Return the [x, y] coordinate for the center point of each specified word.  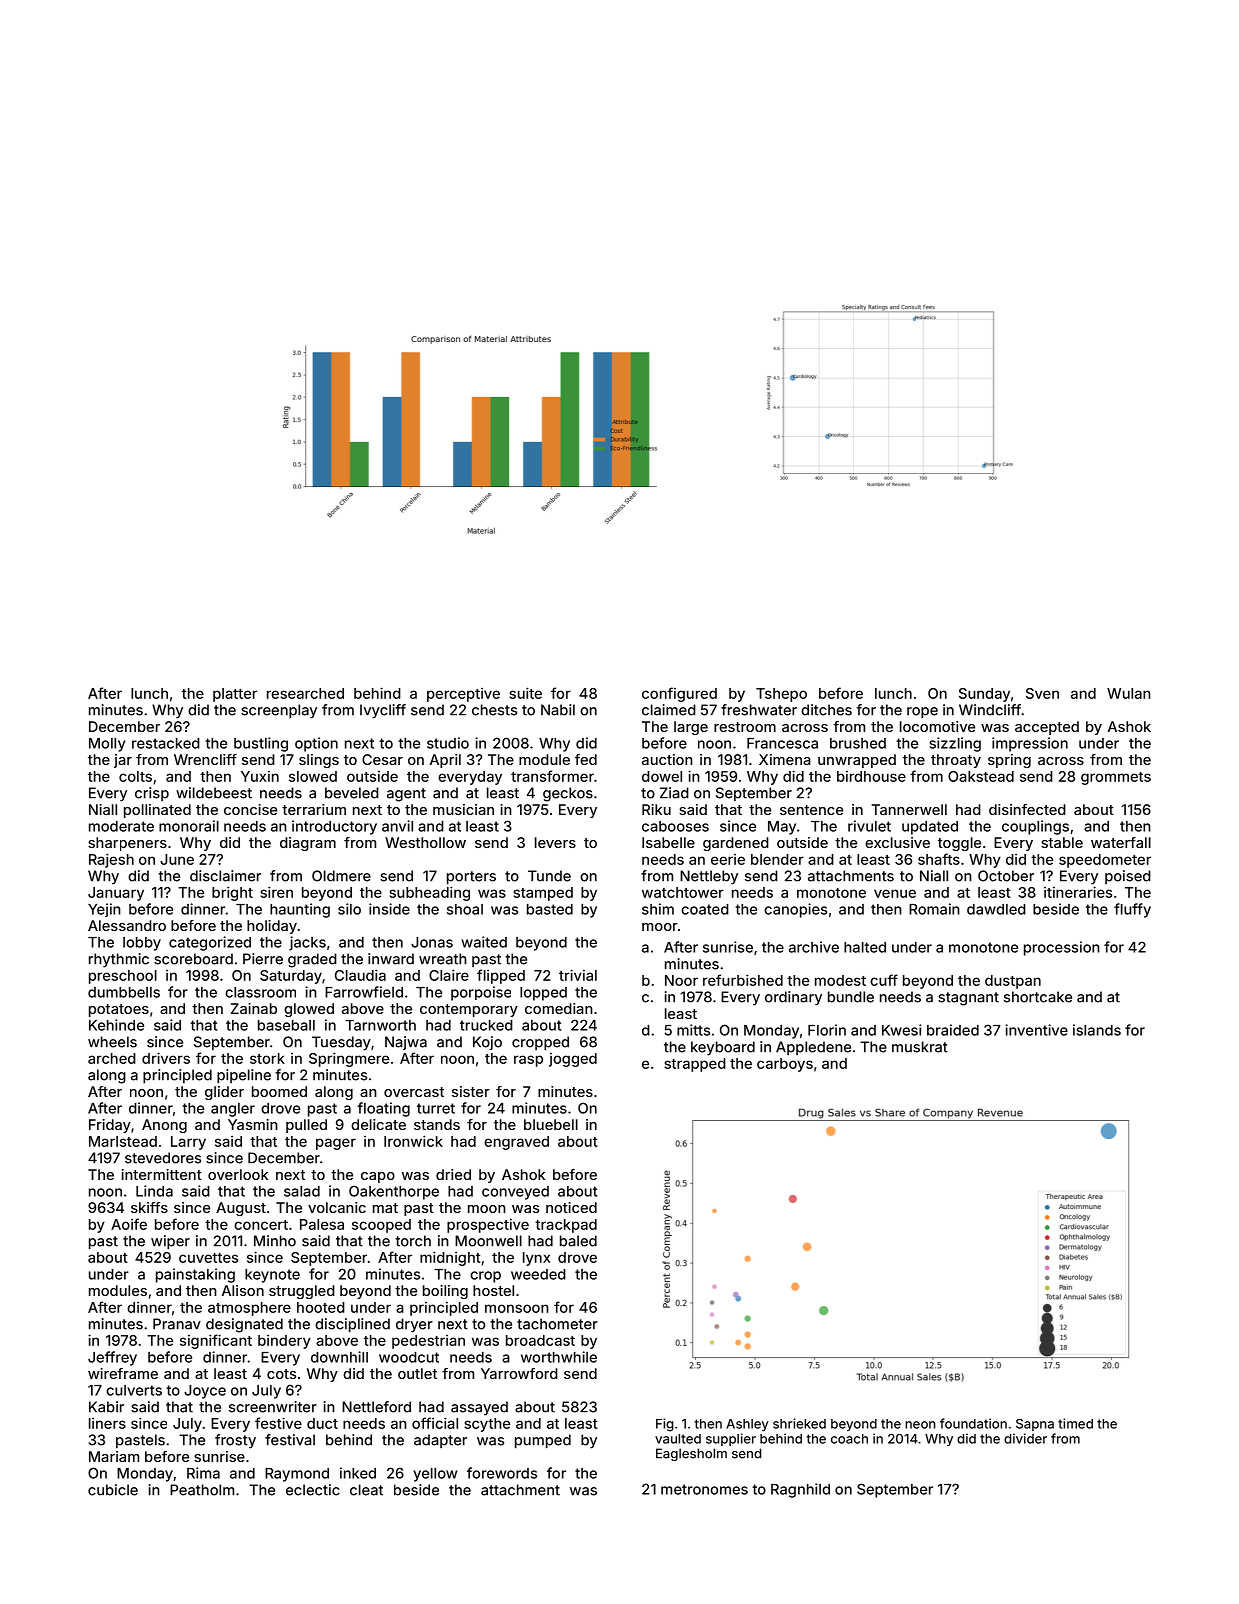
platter [235, 695]
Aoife [129, 1224]
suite [526, 693]
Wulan [1129, 693]
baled [578, 1241]
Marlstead [123, 1141]
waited [484, 942]
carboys [785, 1065]
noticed [571, 1207]
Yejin [104, 910]
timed [1075, 1423]
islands [1097, 1030]
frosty [235, 1441]
